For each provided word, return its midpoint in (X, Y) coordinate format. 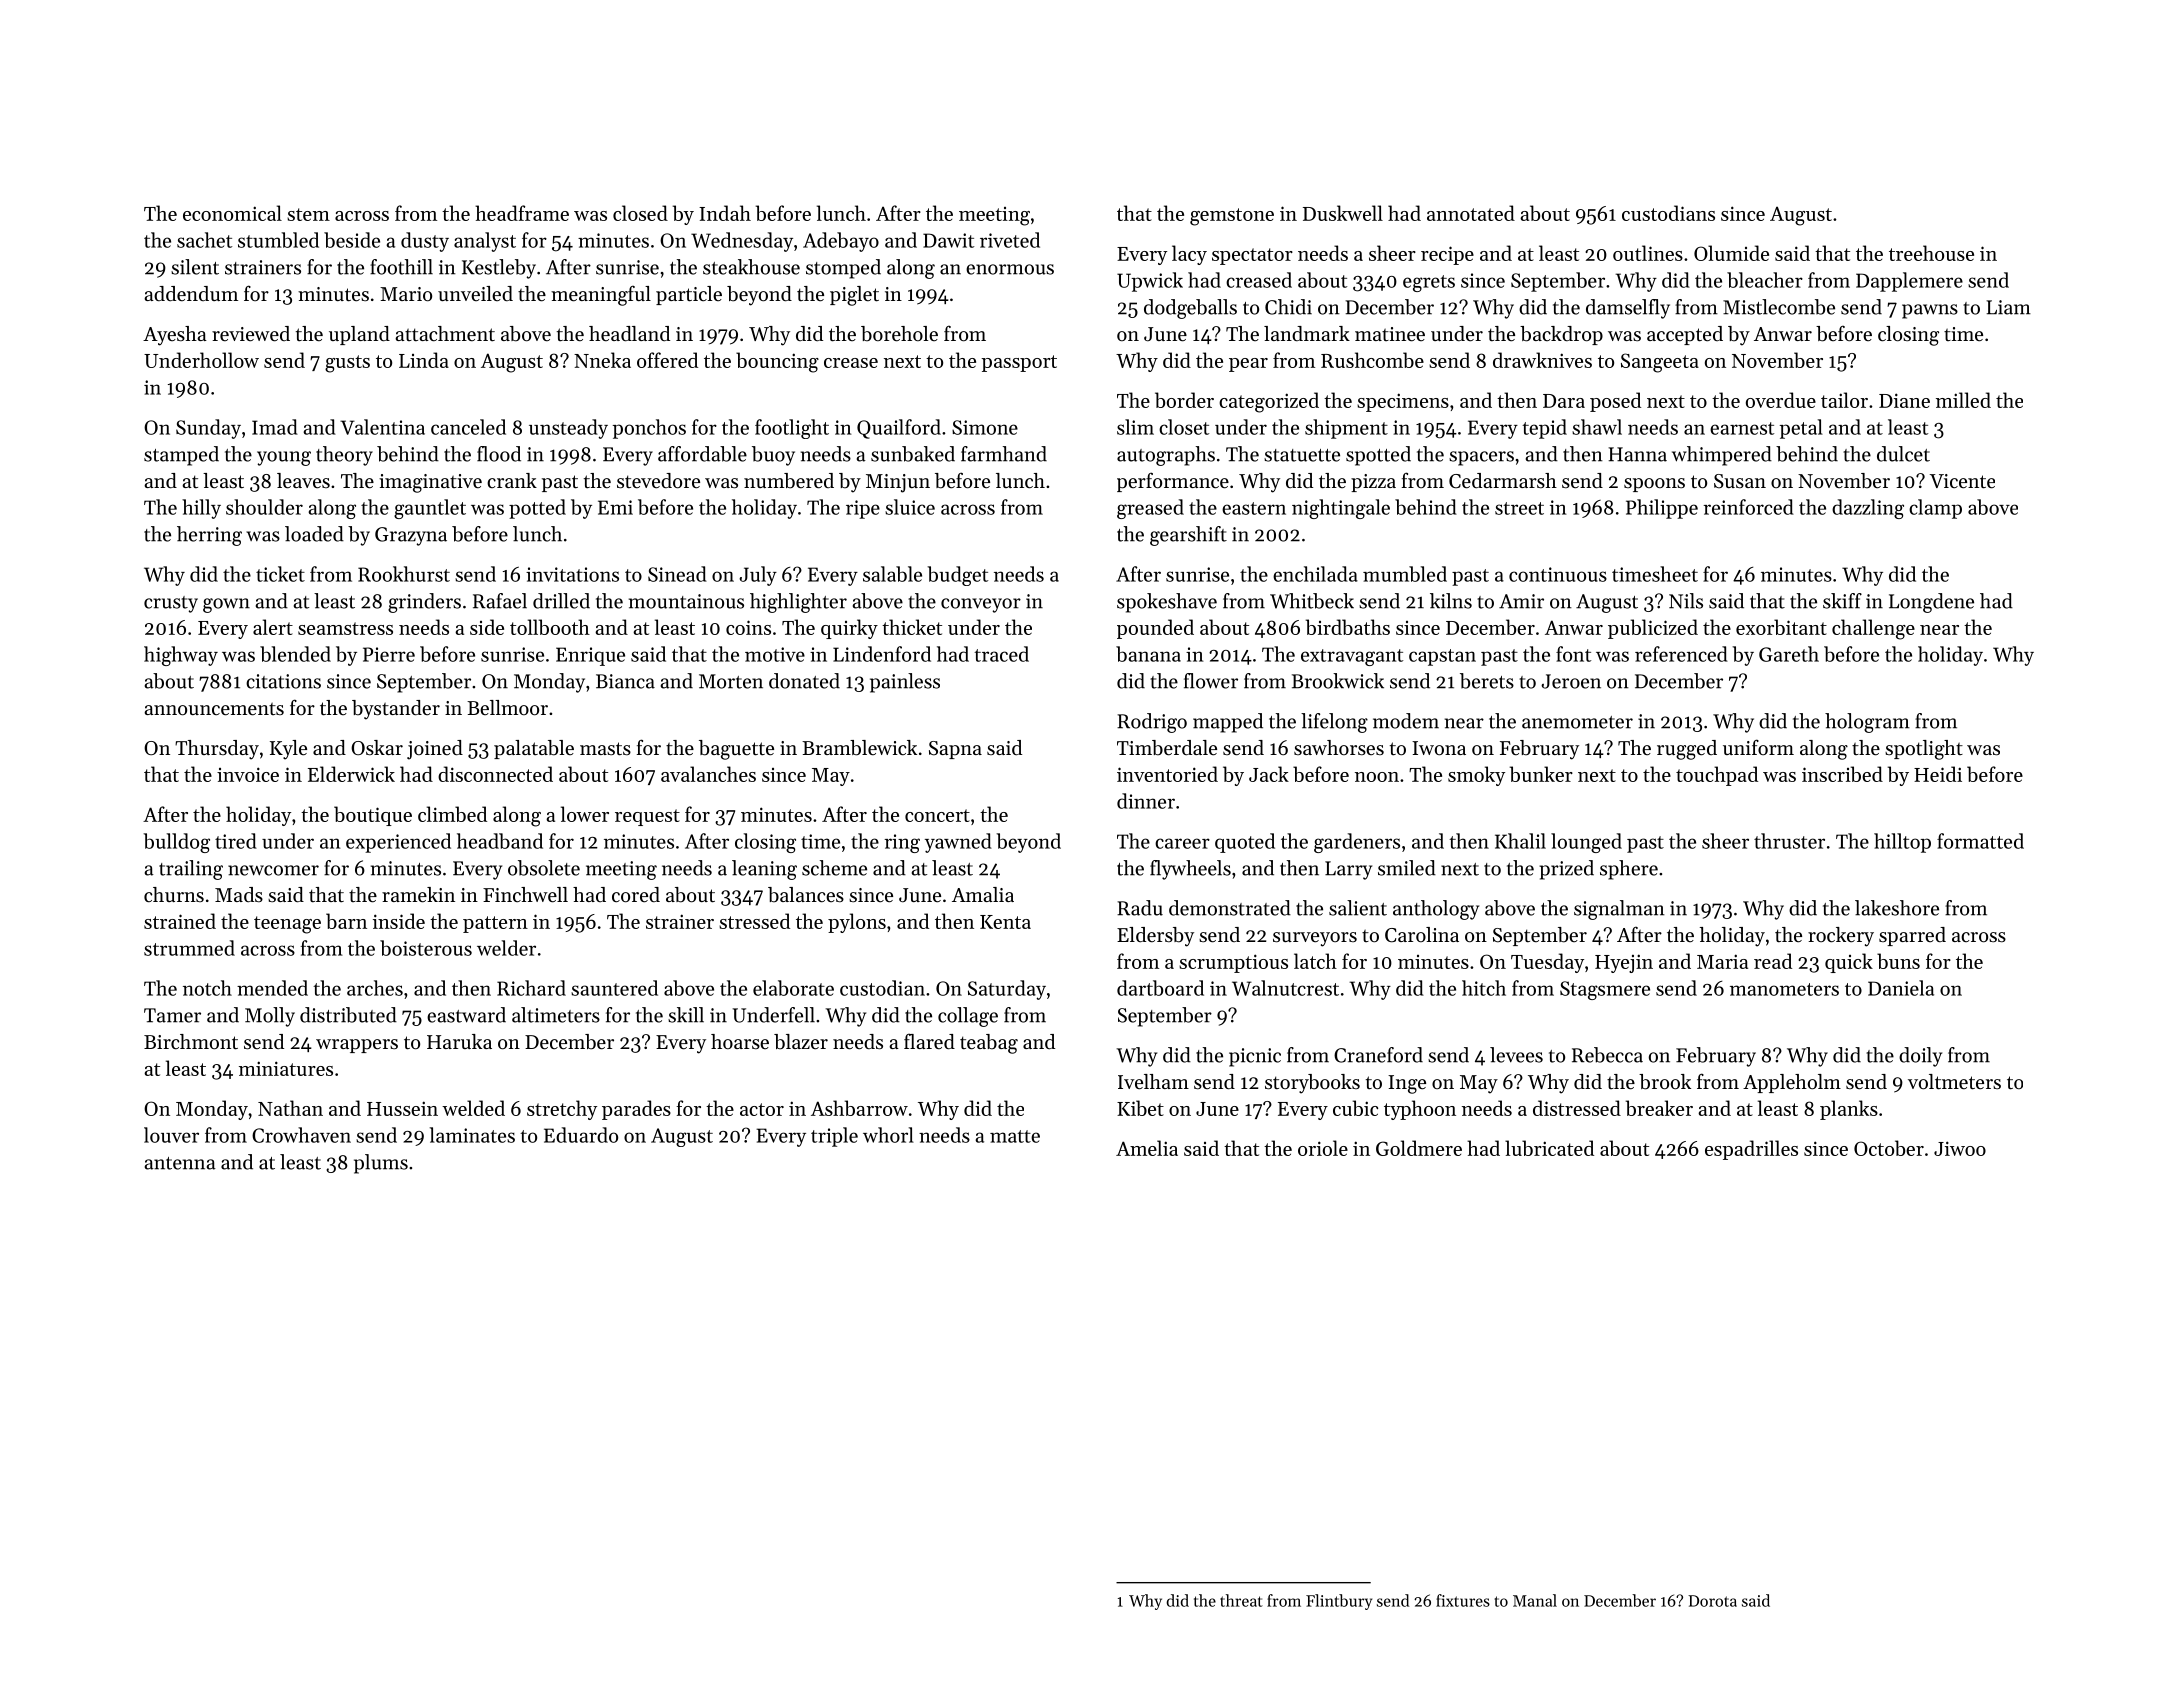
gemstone (1232, 217)
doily (1920, 1057)
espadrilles (1751, 1150)
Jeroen (1571, 681)
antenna (180, 1163)
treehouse (1931, 253)
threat (1241, 1600)
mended (272, 988)
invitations (572, 574)
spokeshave (1167, 603)
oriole (1323, 1148)
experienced (398, 843)
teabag (989, 1044)
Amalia (983, 894)
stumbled (278, 240)
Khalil (1520, 841)
